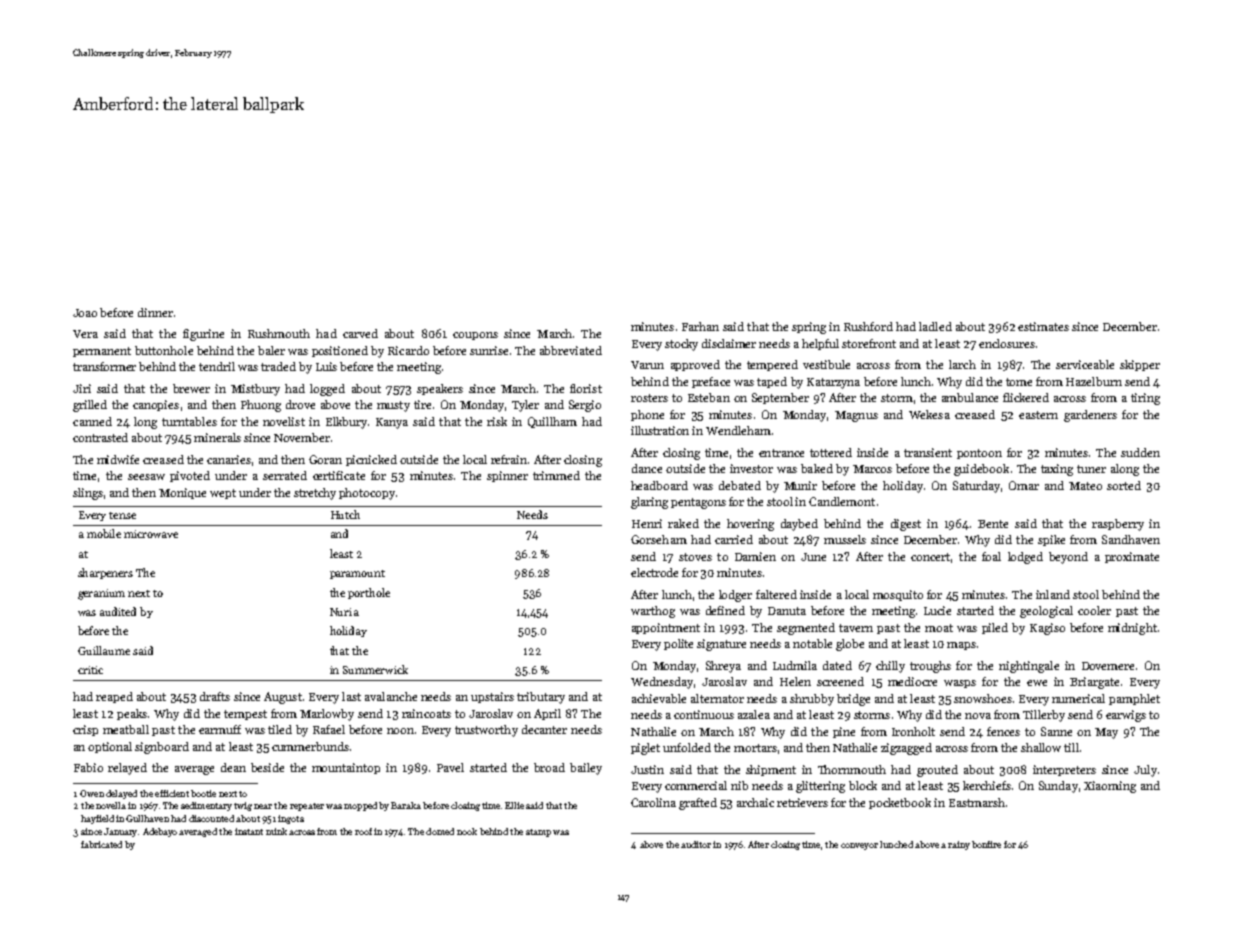 The height and width of the image is (952, 1233). What do you see at coordinates (90, 406) in the image?
I see `grilled` at bounding box center [90, 406].
